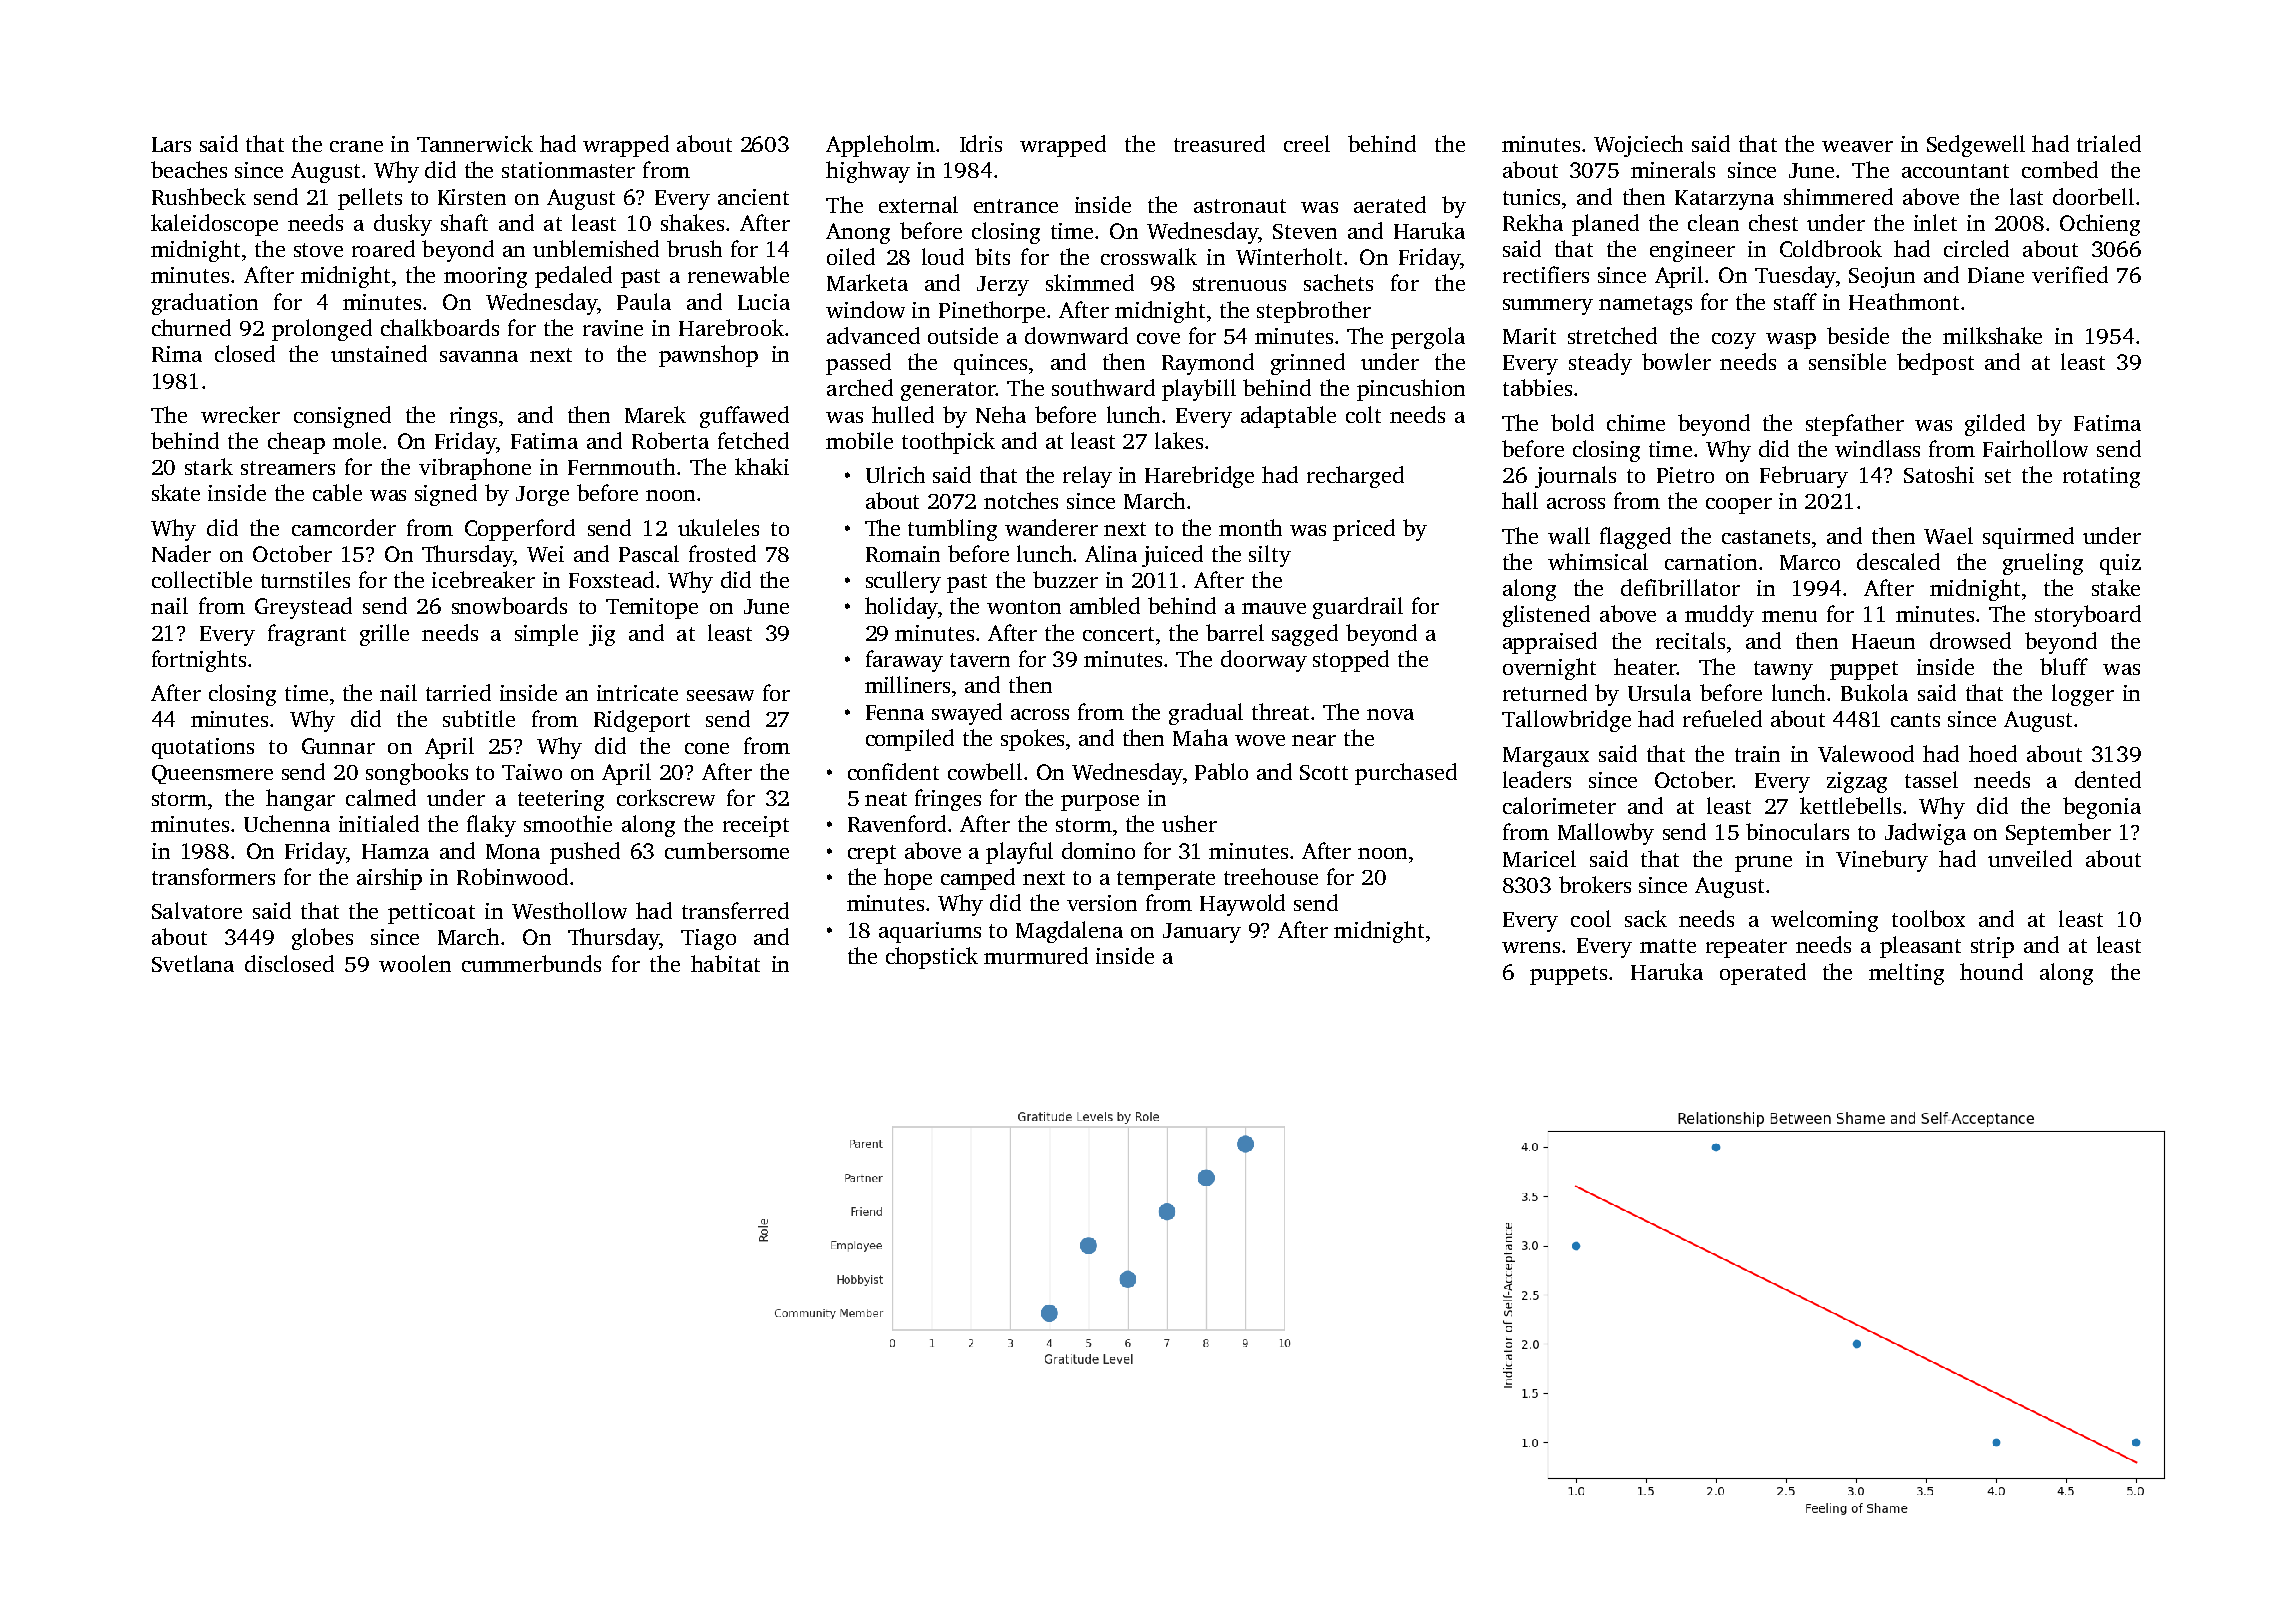 This document has width=2292, height=1620. What do you see at coordinates (542, 496) in the document?
I see `Jorge` at bounding box center [542, 496].
